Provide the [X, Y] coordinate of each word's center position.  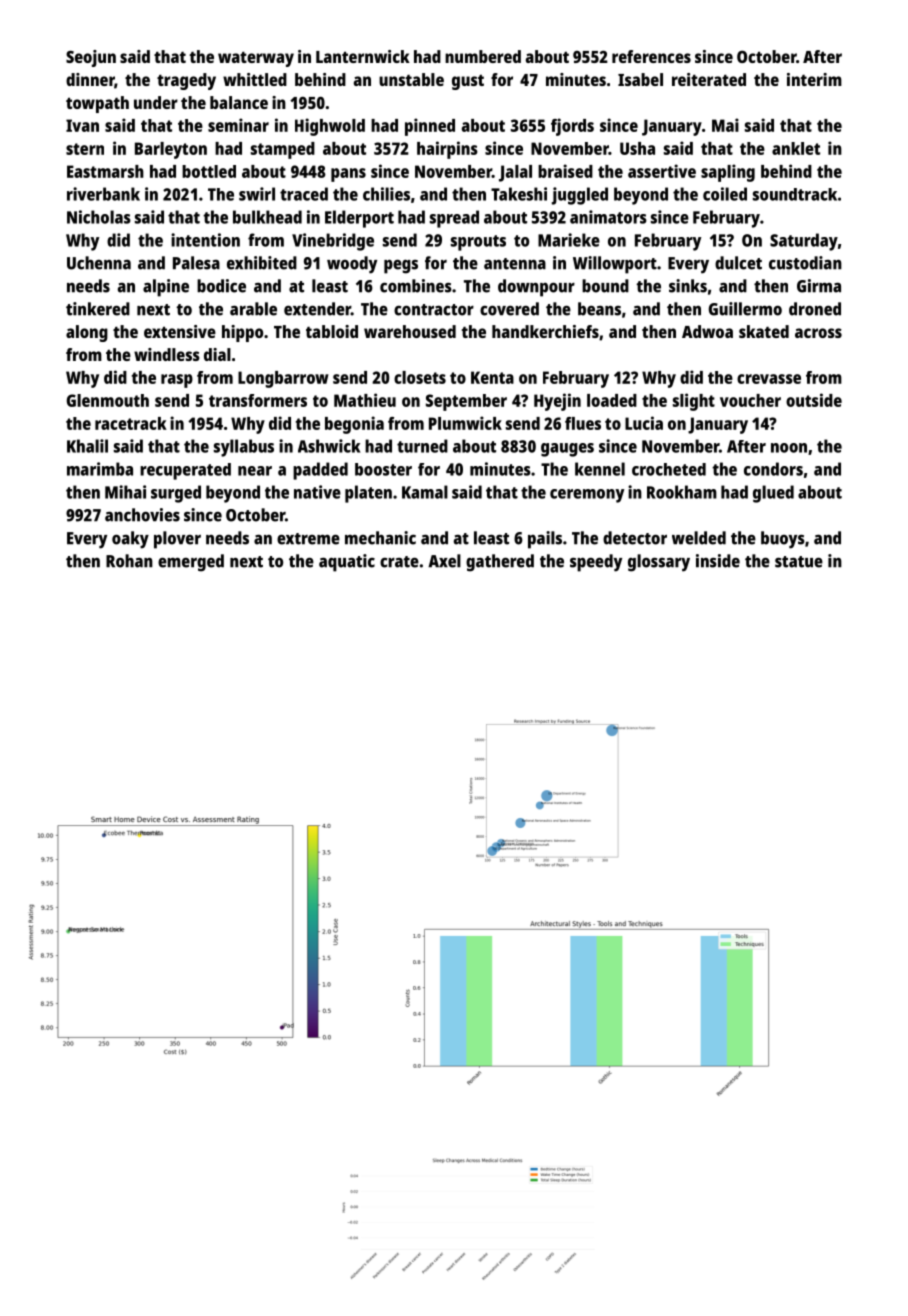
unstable [411, 79]
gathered [500, 563]
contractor [434, 310]
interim [814, 79]
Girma [819, 286]
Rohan [129, 561]
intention [205, 240]
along [87, 333]
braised [565, 171]
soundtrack [795, 194]
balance [239, 102]
